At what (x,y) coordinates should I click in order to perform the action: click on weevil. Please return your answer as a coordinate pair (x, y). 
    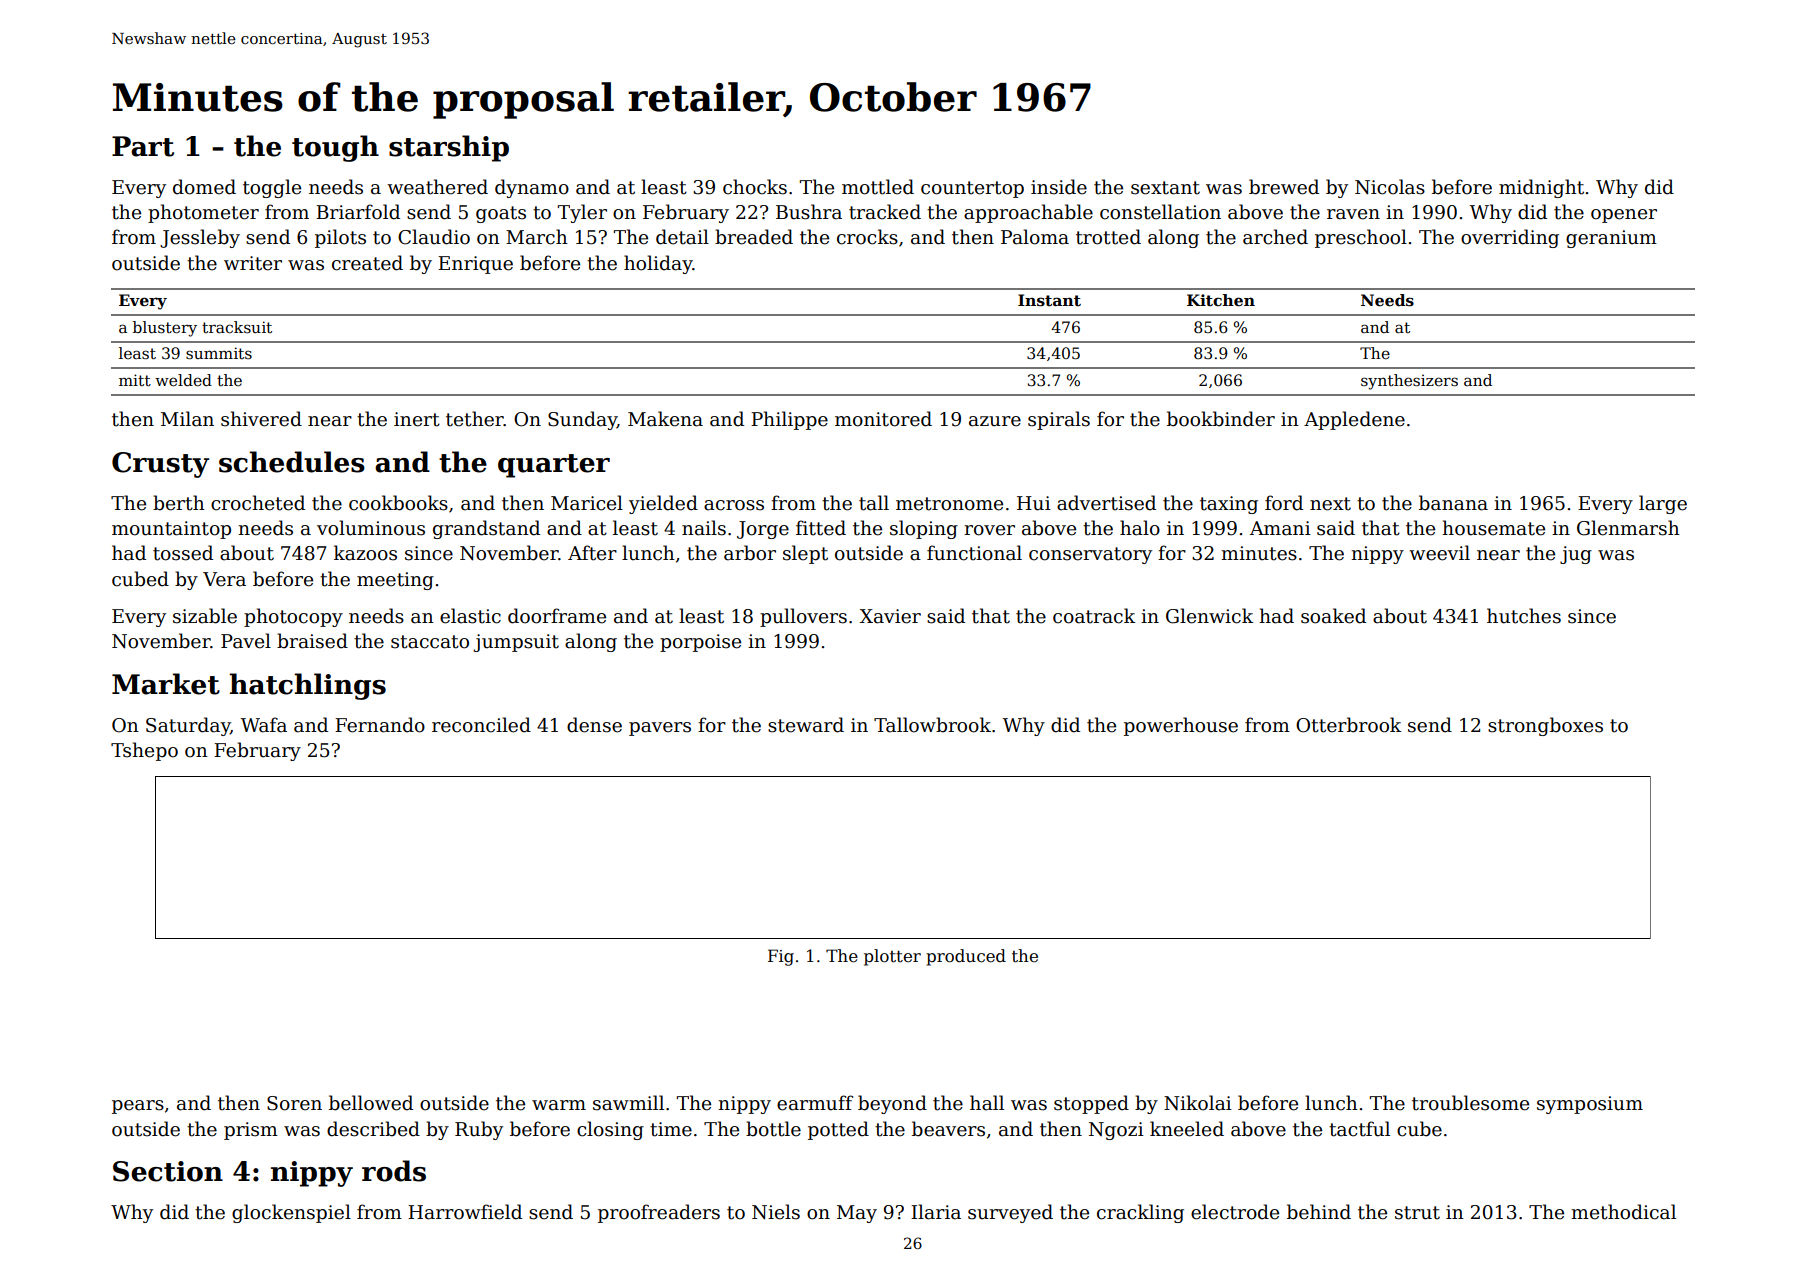
    Looking at the image, I should click on (1439, 553).
